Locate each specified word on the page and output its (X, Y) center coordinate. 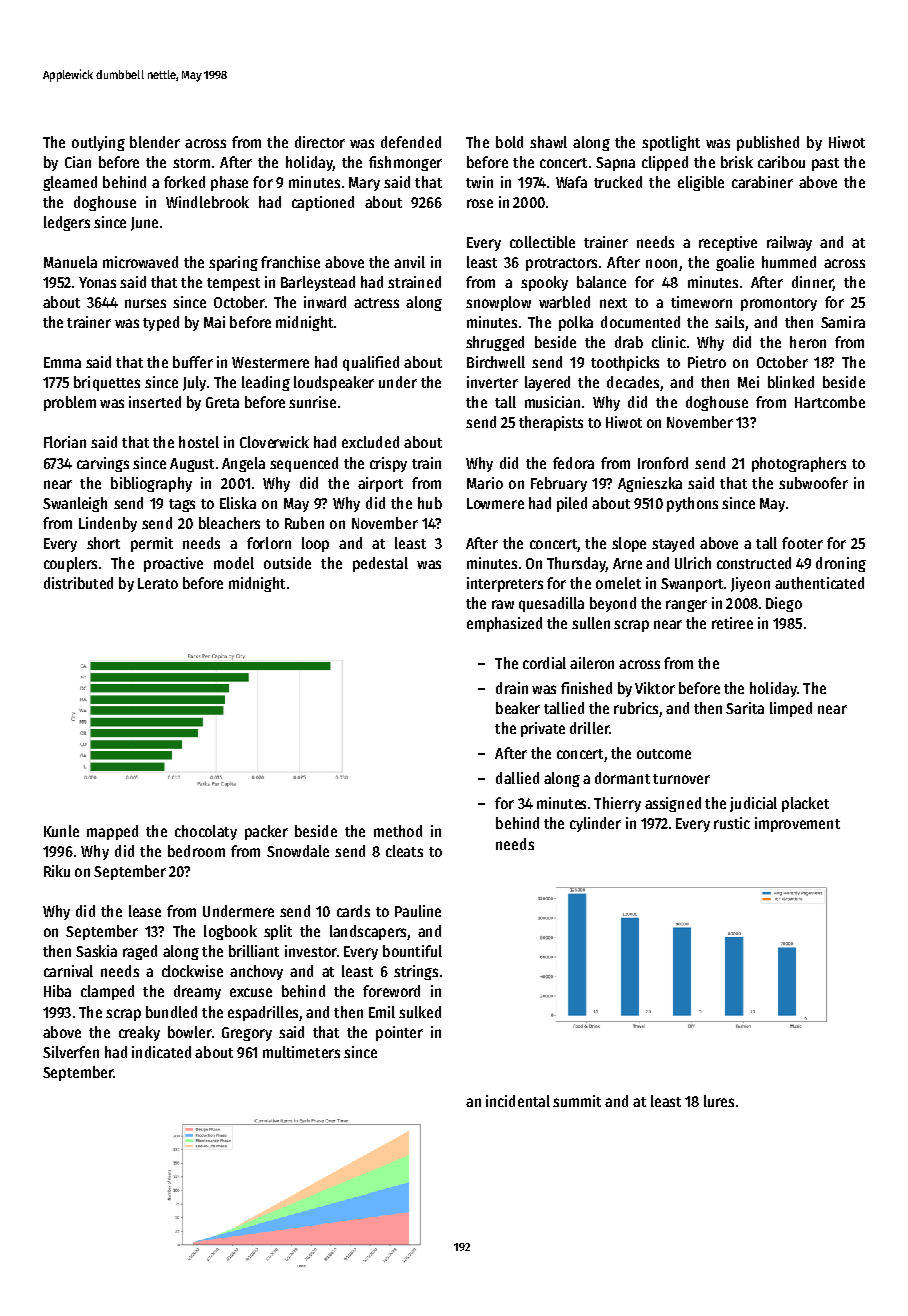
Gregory (247, 1034)
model (234, 563)
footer (802, 543)
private (543, 729)
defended (411, 142)
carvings (103, 464)
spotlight (671, 143)
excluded (370, 442)
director (320, 142)
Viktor (655, 688)
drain (512, 688)
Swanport (692, 585)
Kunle (61, 831)
